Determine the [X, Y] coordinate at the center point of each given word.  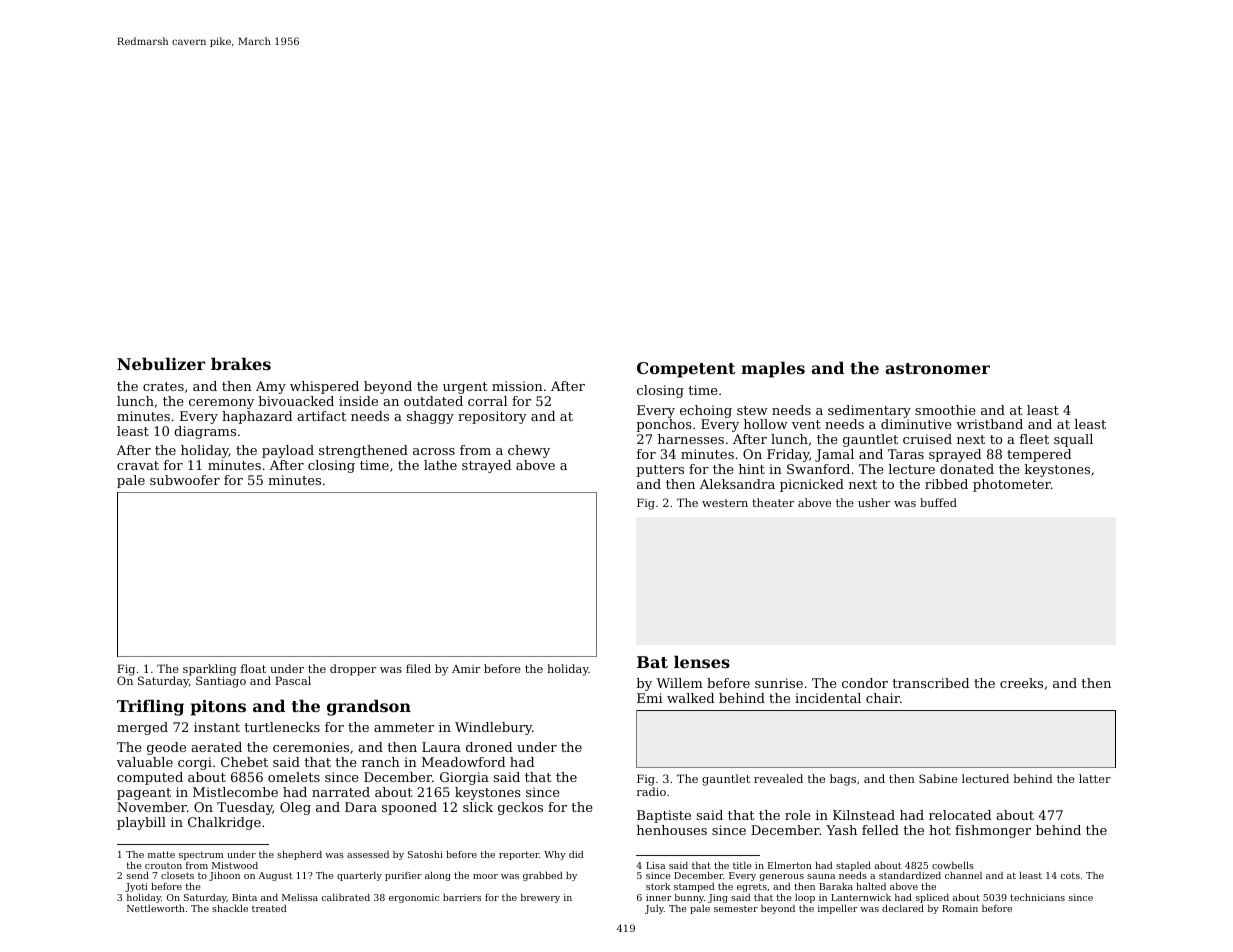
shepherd [299, 855]
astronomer [937, 368]
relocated [960, 815]
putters [660, 471]
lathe [440, 465]
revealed [778, 778]
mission [517, 386]
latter [1095, 778]
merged [142, 728]
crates [163, 386]
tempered [1039, 455]
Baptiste [664, 816]
